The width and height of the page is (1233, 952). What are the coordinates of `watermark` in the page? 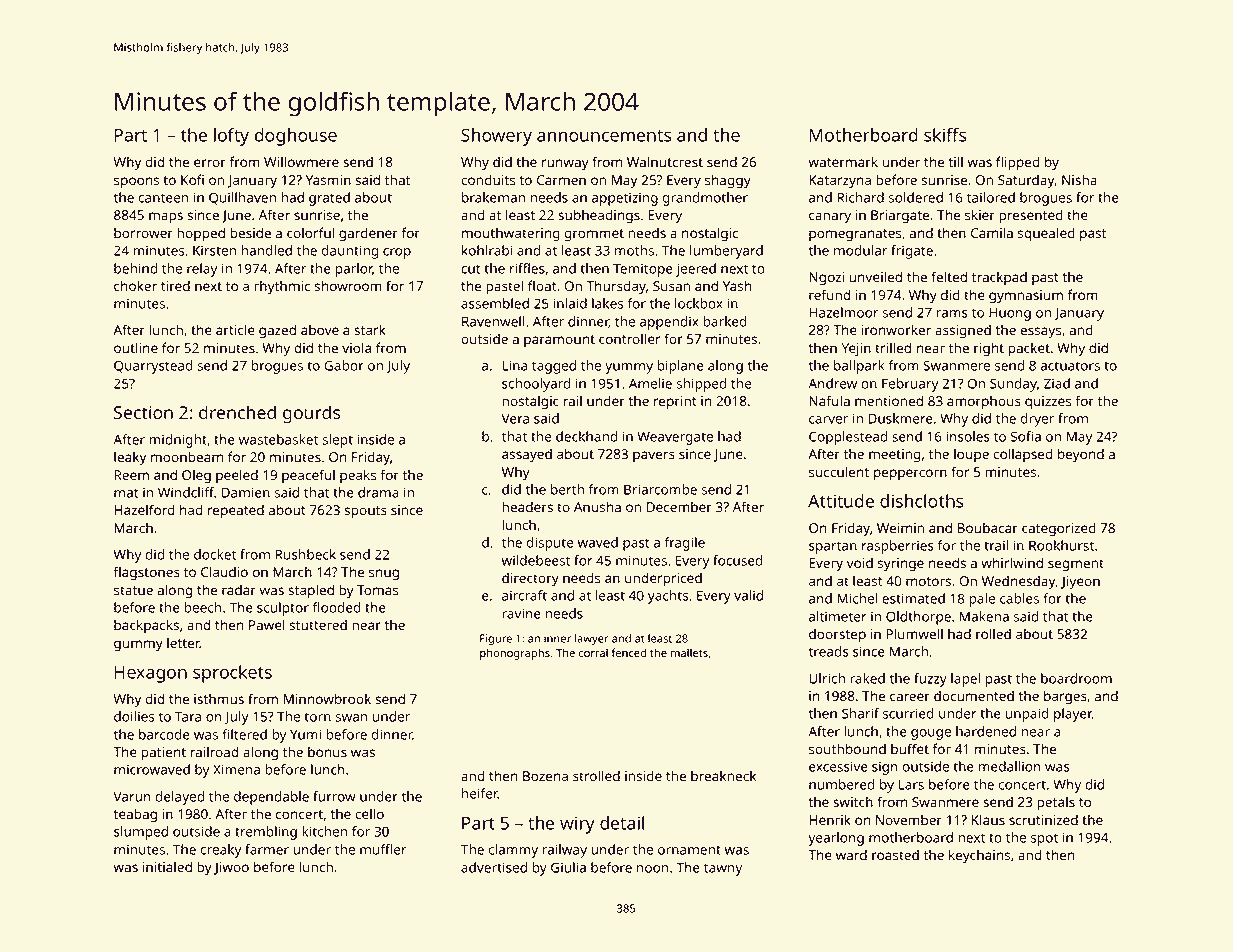 It's located at (843, 161).
